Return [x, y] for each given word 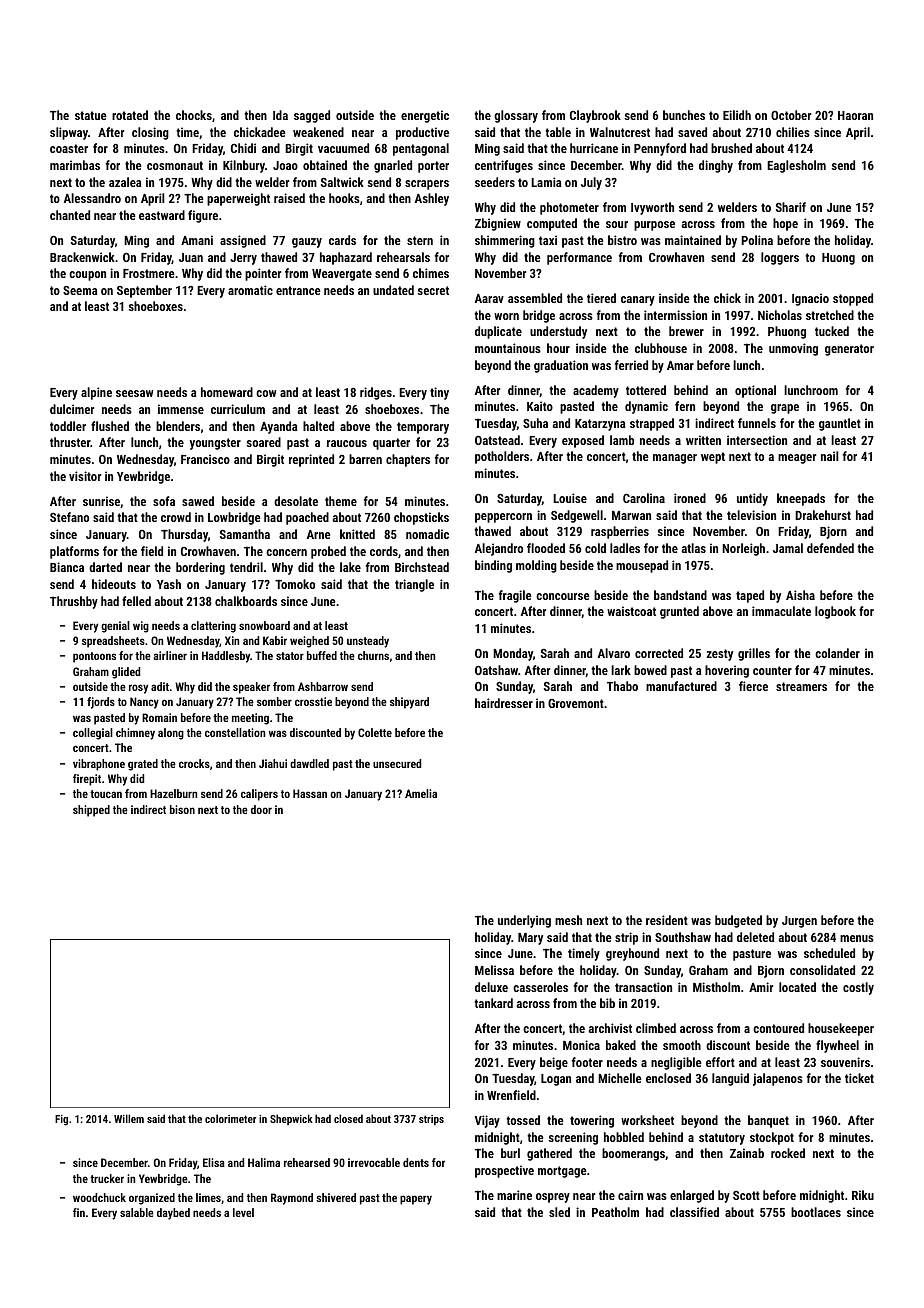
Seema [80, 290]
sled [559, 1212]
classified [694, 1212]
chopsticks [421, 518]
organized [152, 1199]
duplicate [498, 332]
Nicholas [780, 315]
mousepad [642, 566]
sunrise [101, 501]
